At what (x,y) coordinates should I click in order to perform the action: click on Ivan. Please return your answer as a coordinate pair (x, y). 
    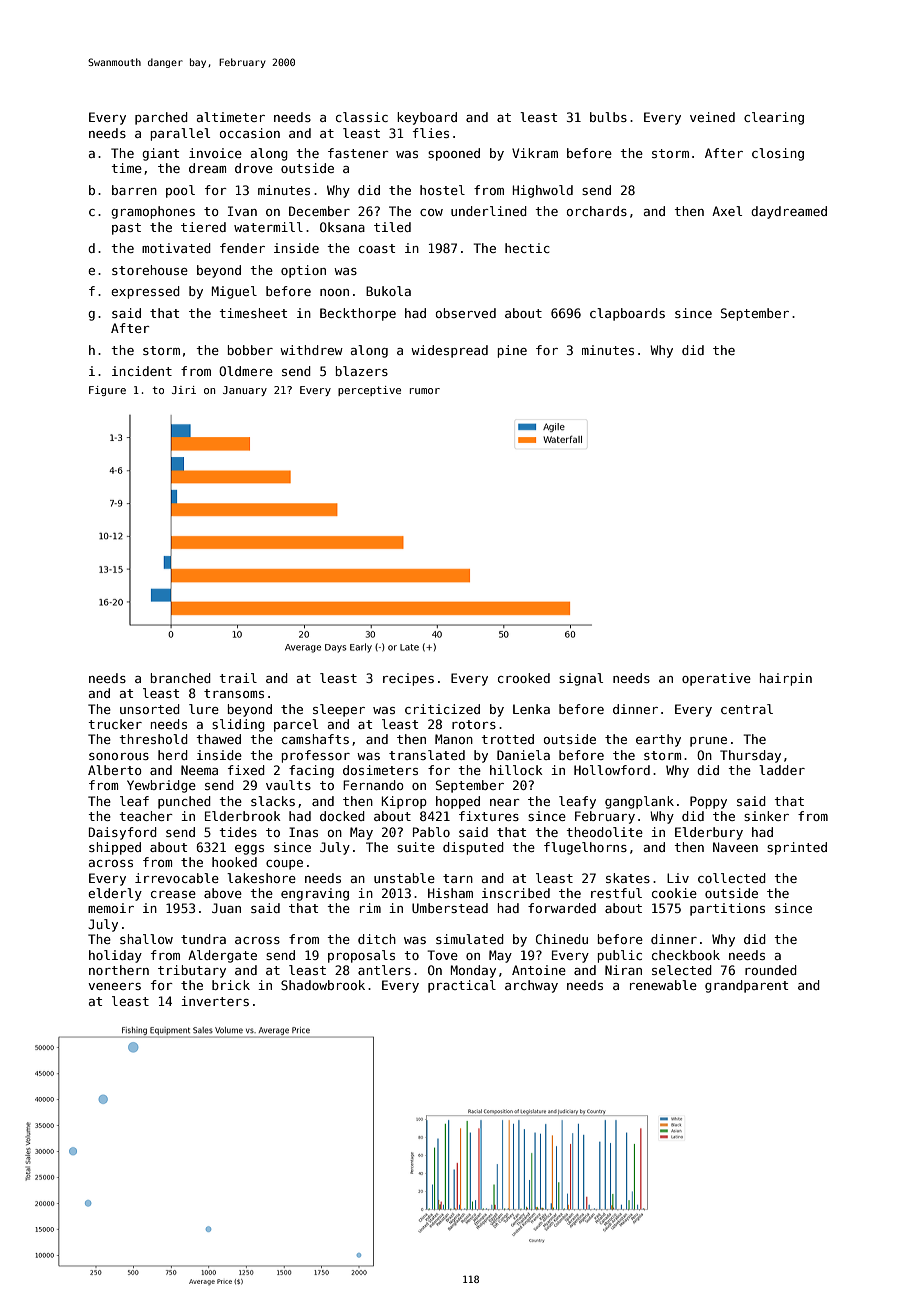
    Looking at the image, I should click on (242, 211).
